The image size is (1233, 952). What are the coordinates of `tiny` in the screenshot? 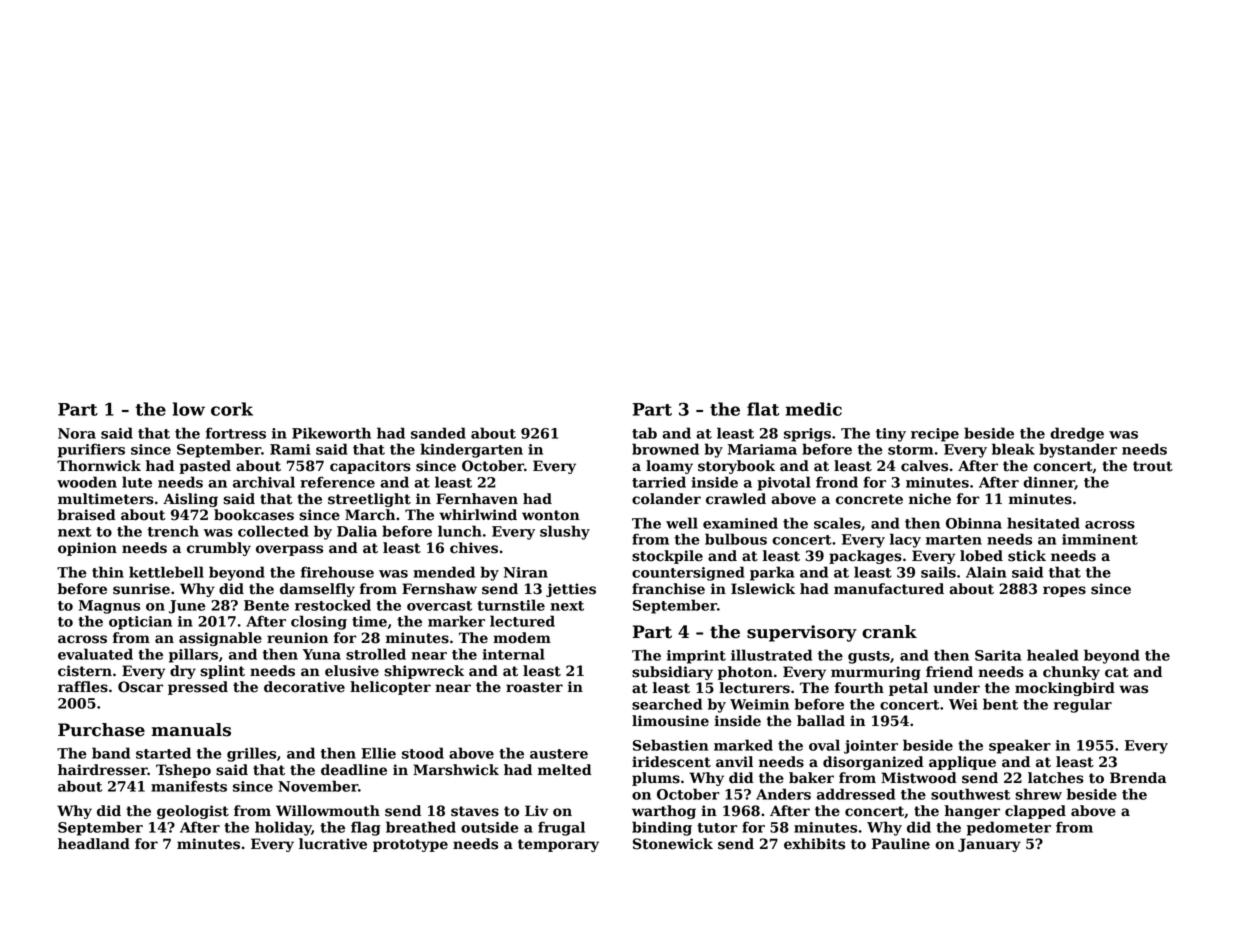 It's located at (891, 435).
